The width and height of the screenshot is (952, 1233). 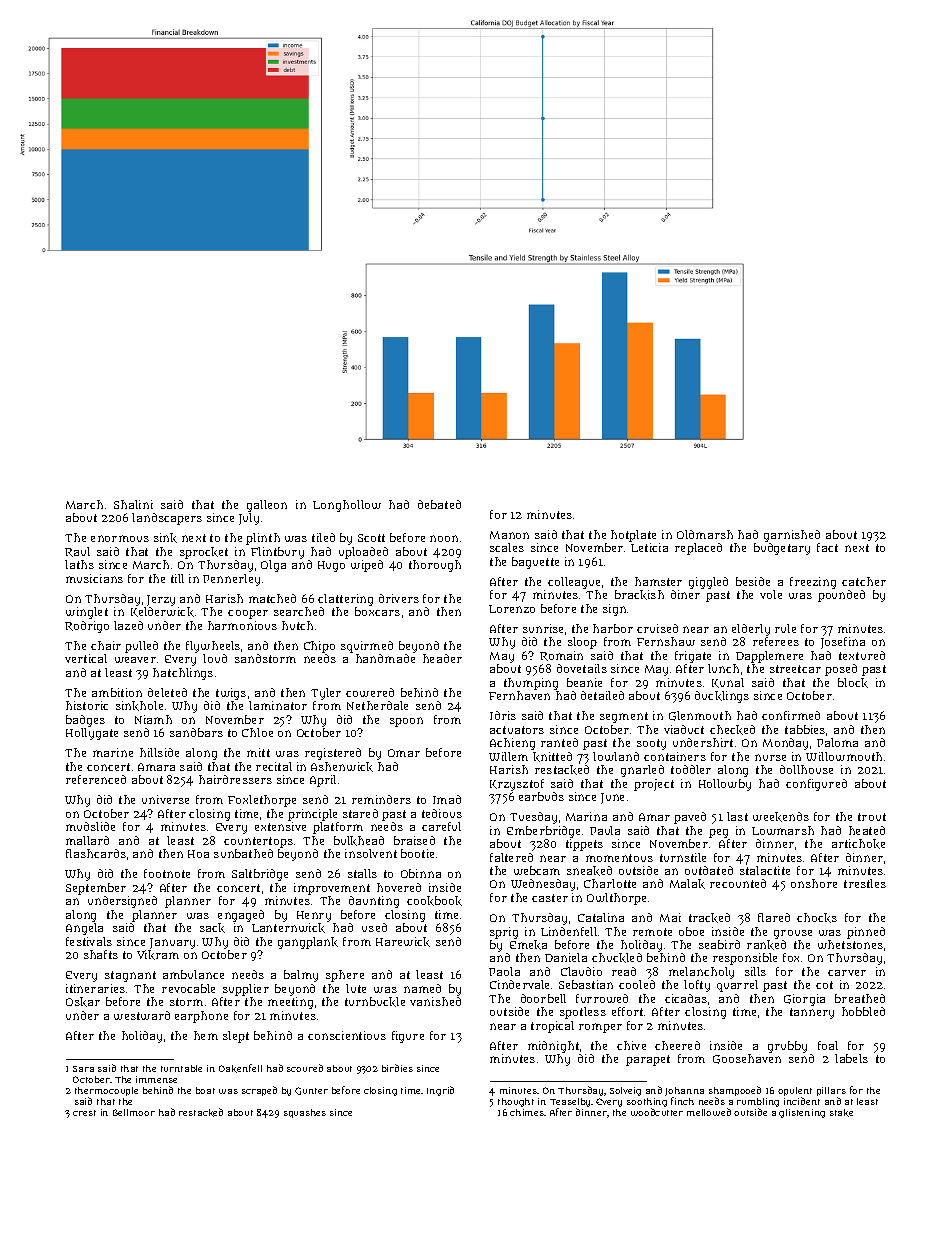 What do you see at coordinates (90, 826) in the screenshot?
I see `mudslide` at bounding box center [90, 826].
